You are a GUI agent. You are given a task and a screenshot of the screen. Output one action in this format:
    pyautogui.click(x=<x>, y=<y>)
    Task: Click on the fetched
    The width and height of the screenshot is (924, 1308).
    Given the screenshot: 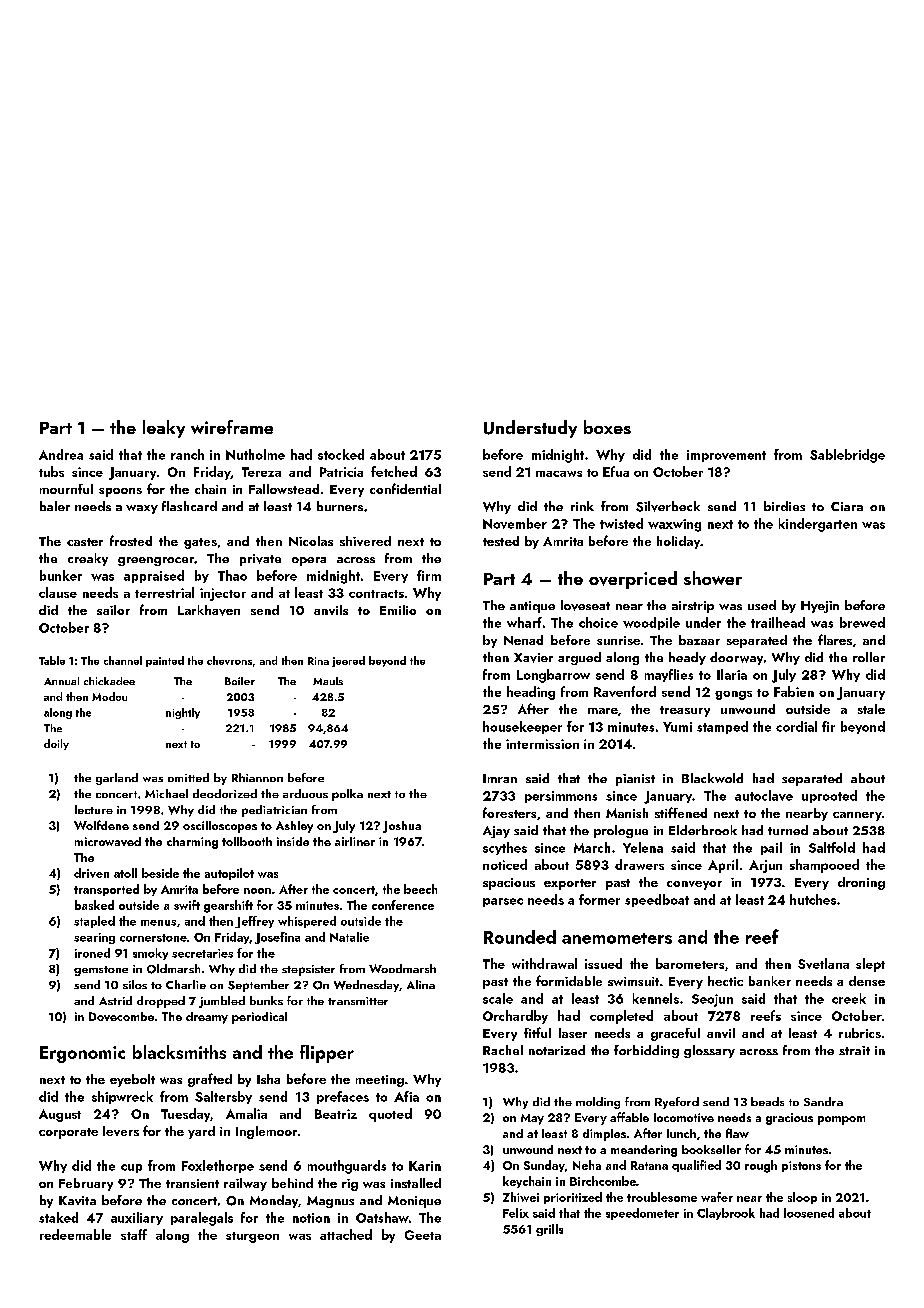 What is the action you would take?
    pyautogui.click(x=394, y=471)
